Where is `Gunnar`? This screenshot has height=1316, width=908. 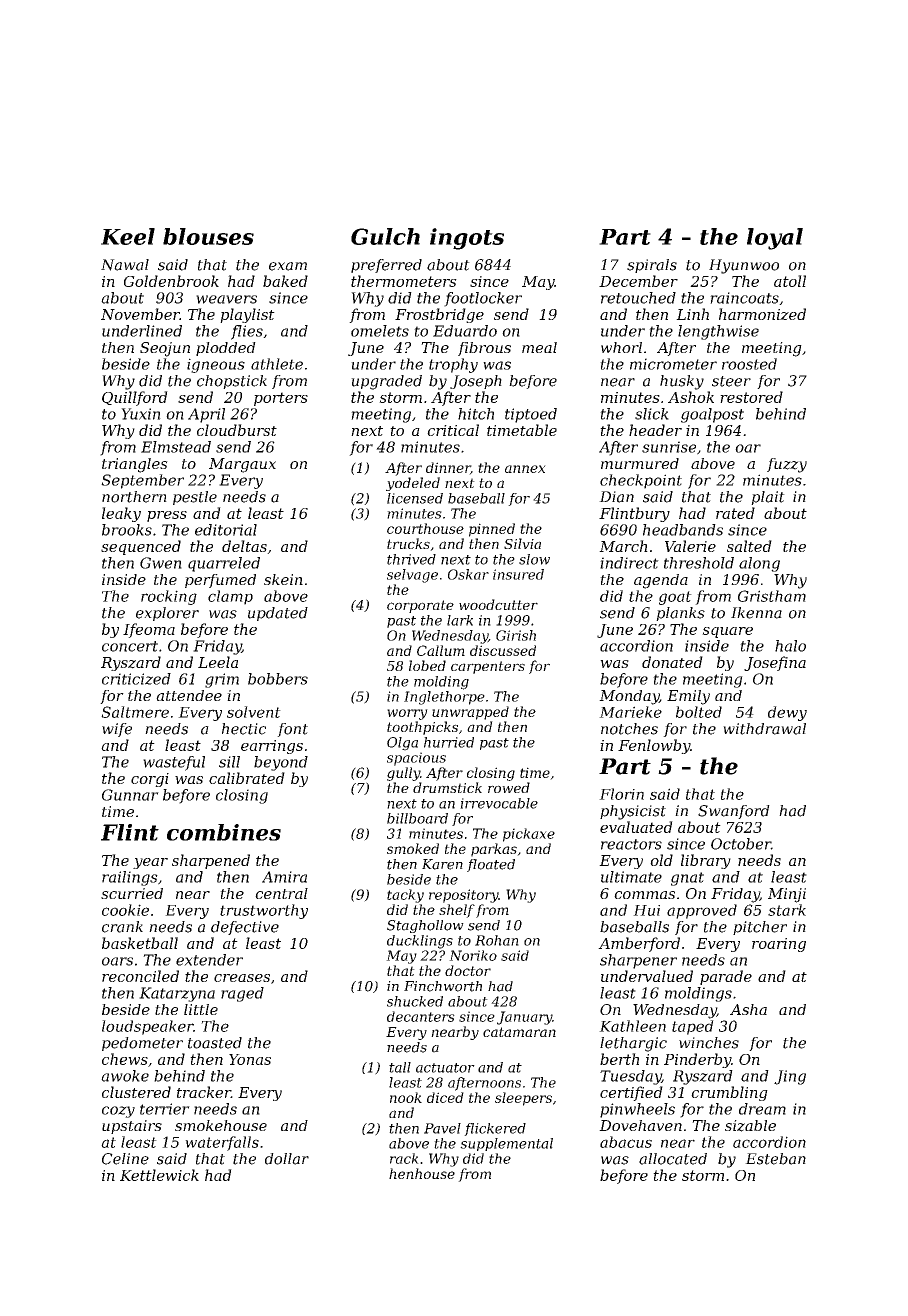
Gunnar is located at coordinates (130, 795).
